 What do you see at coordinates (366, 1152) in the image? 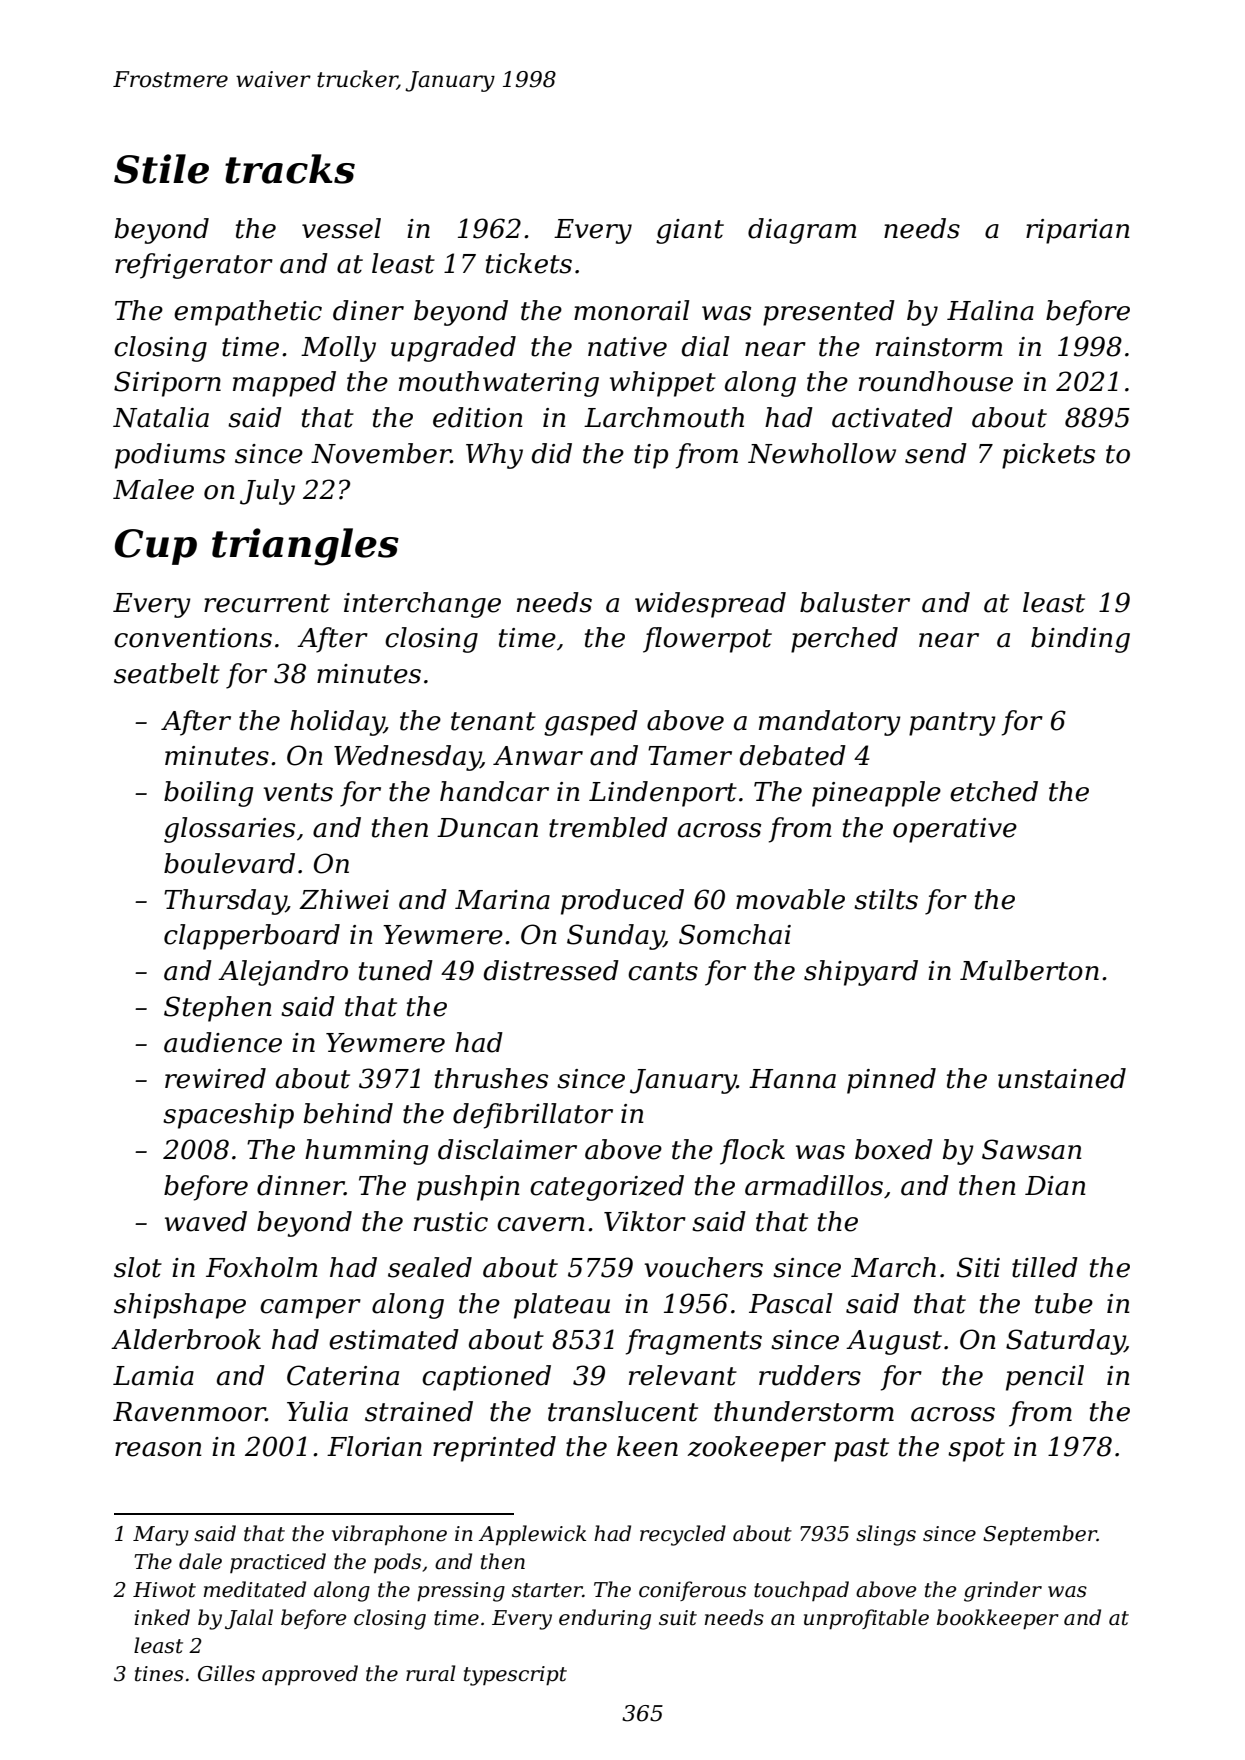
I see `humming` at bounding box center [366, 1152].
